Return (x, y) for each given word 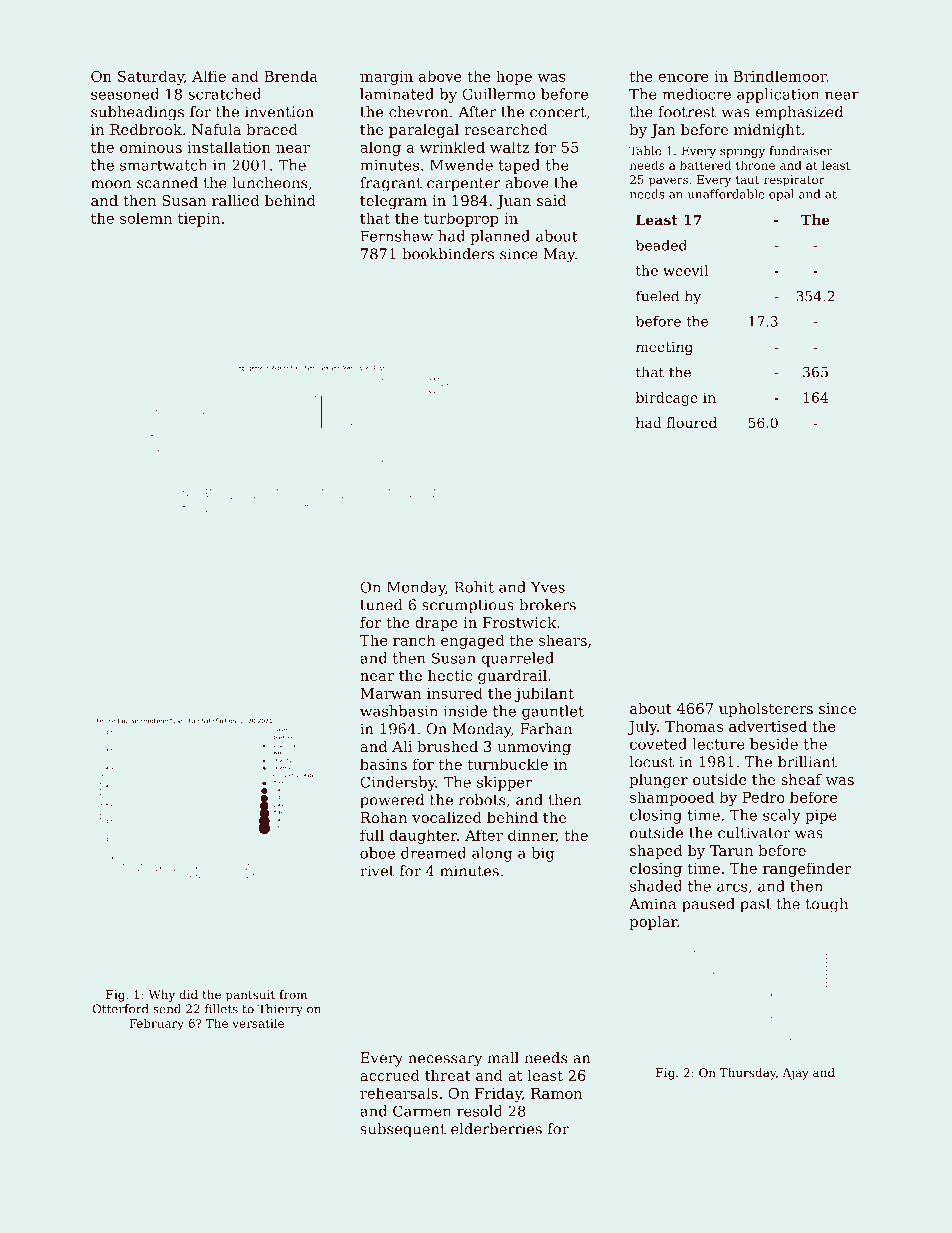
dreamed (433, 853)
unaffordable (726, 194)
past (756, 906)
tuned (381, 605)
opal (781, 195)
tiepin (199, 220)
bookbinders (448, 254)
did (188, 994)
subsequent (403, 1130)
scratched (225, 94)
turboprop (461, 219)
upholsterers (766, 710)
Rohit (474, 587)
